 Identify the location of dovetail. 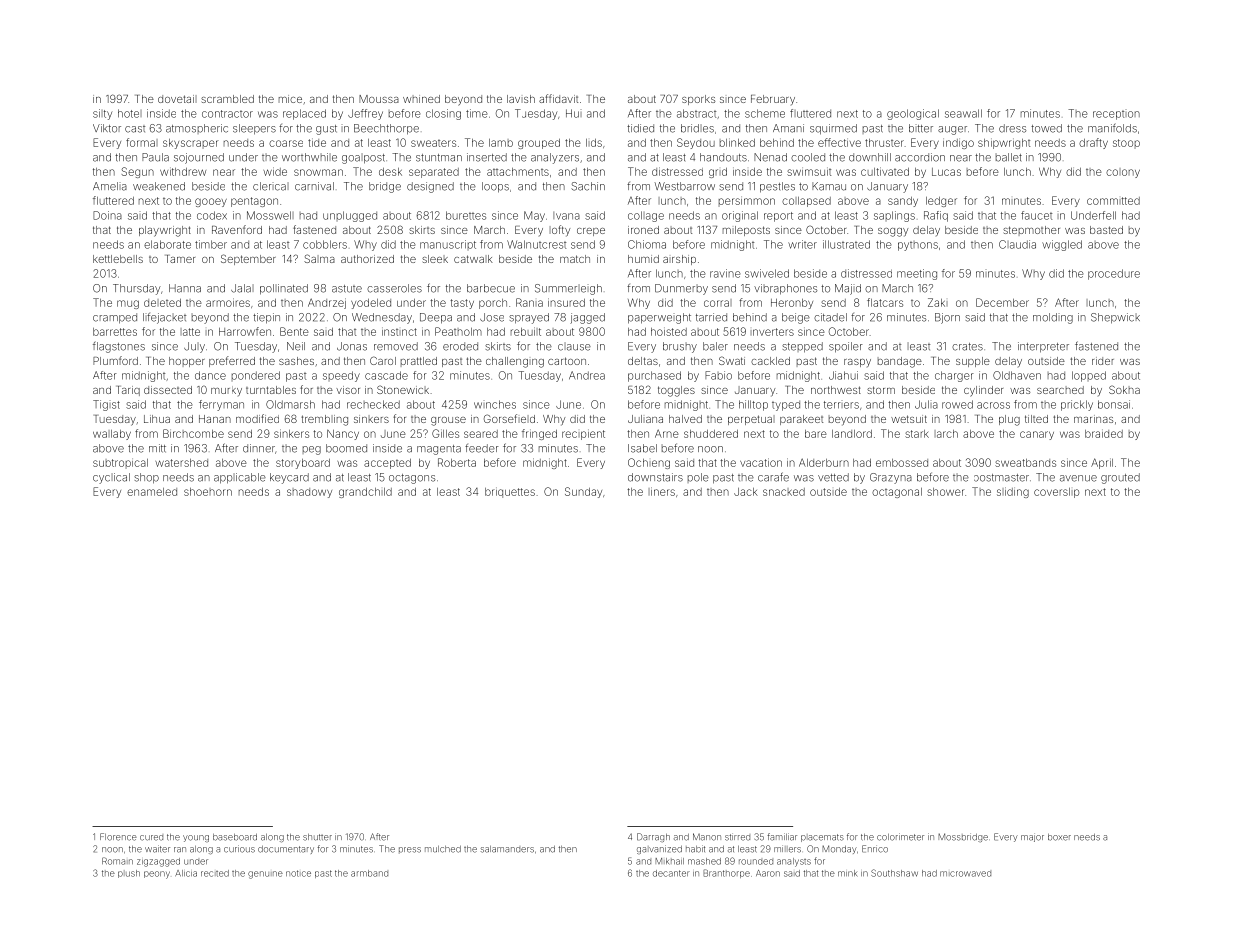
(177, 99).
